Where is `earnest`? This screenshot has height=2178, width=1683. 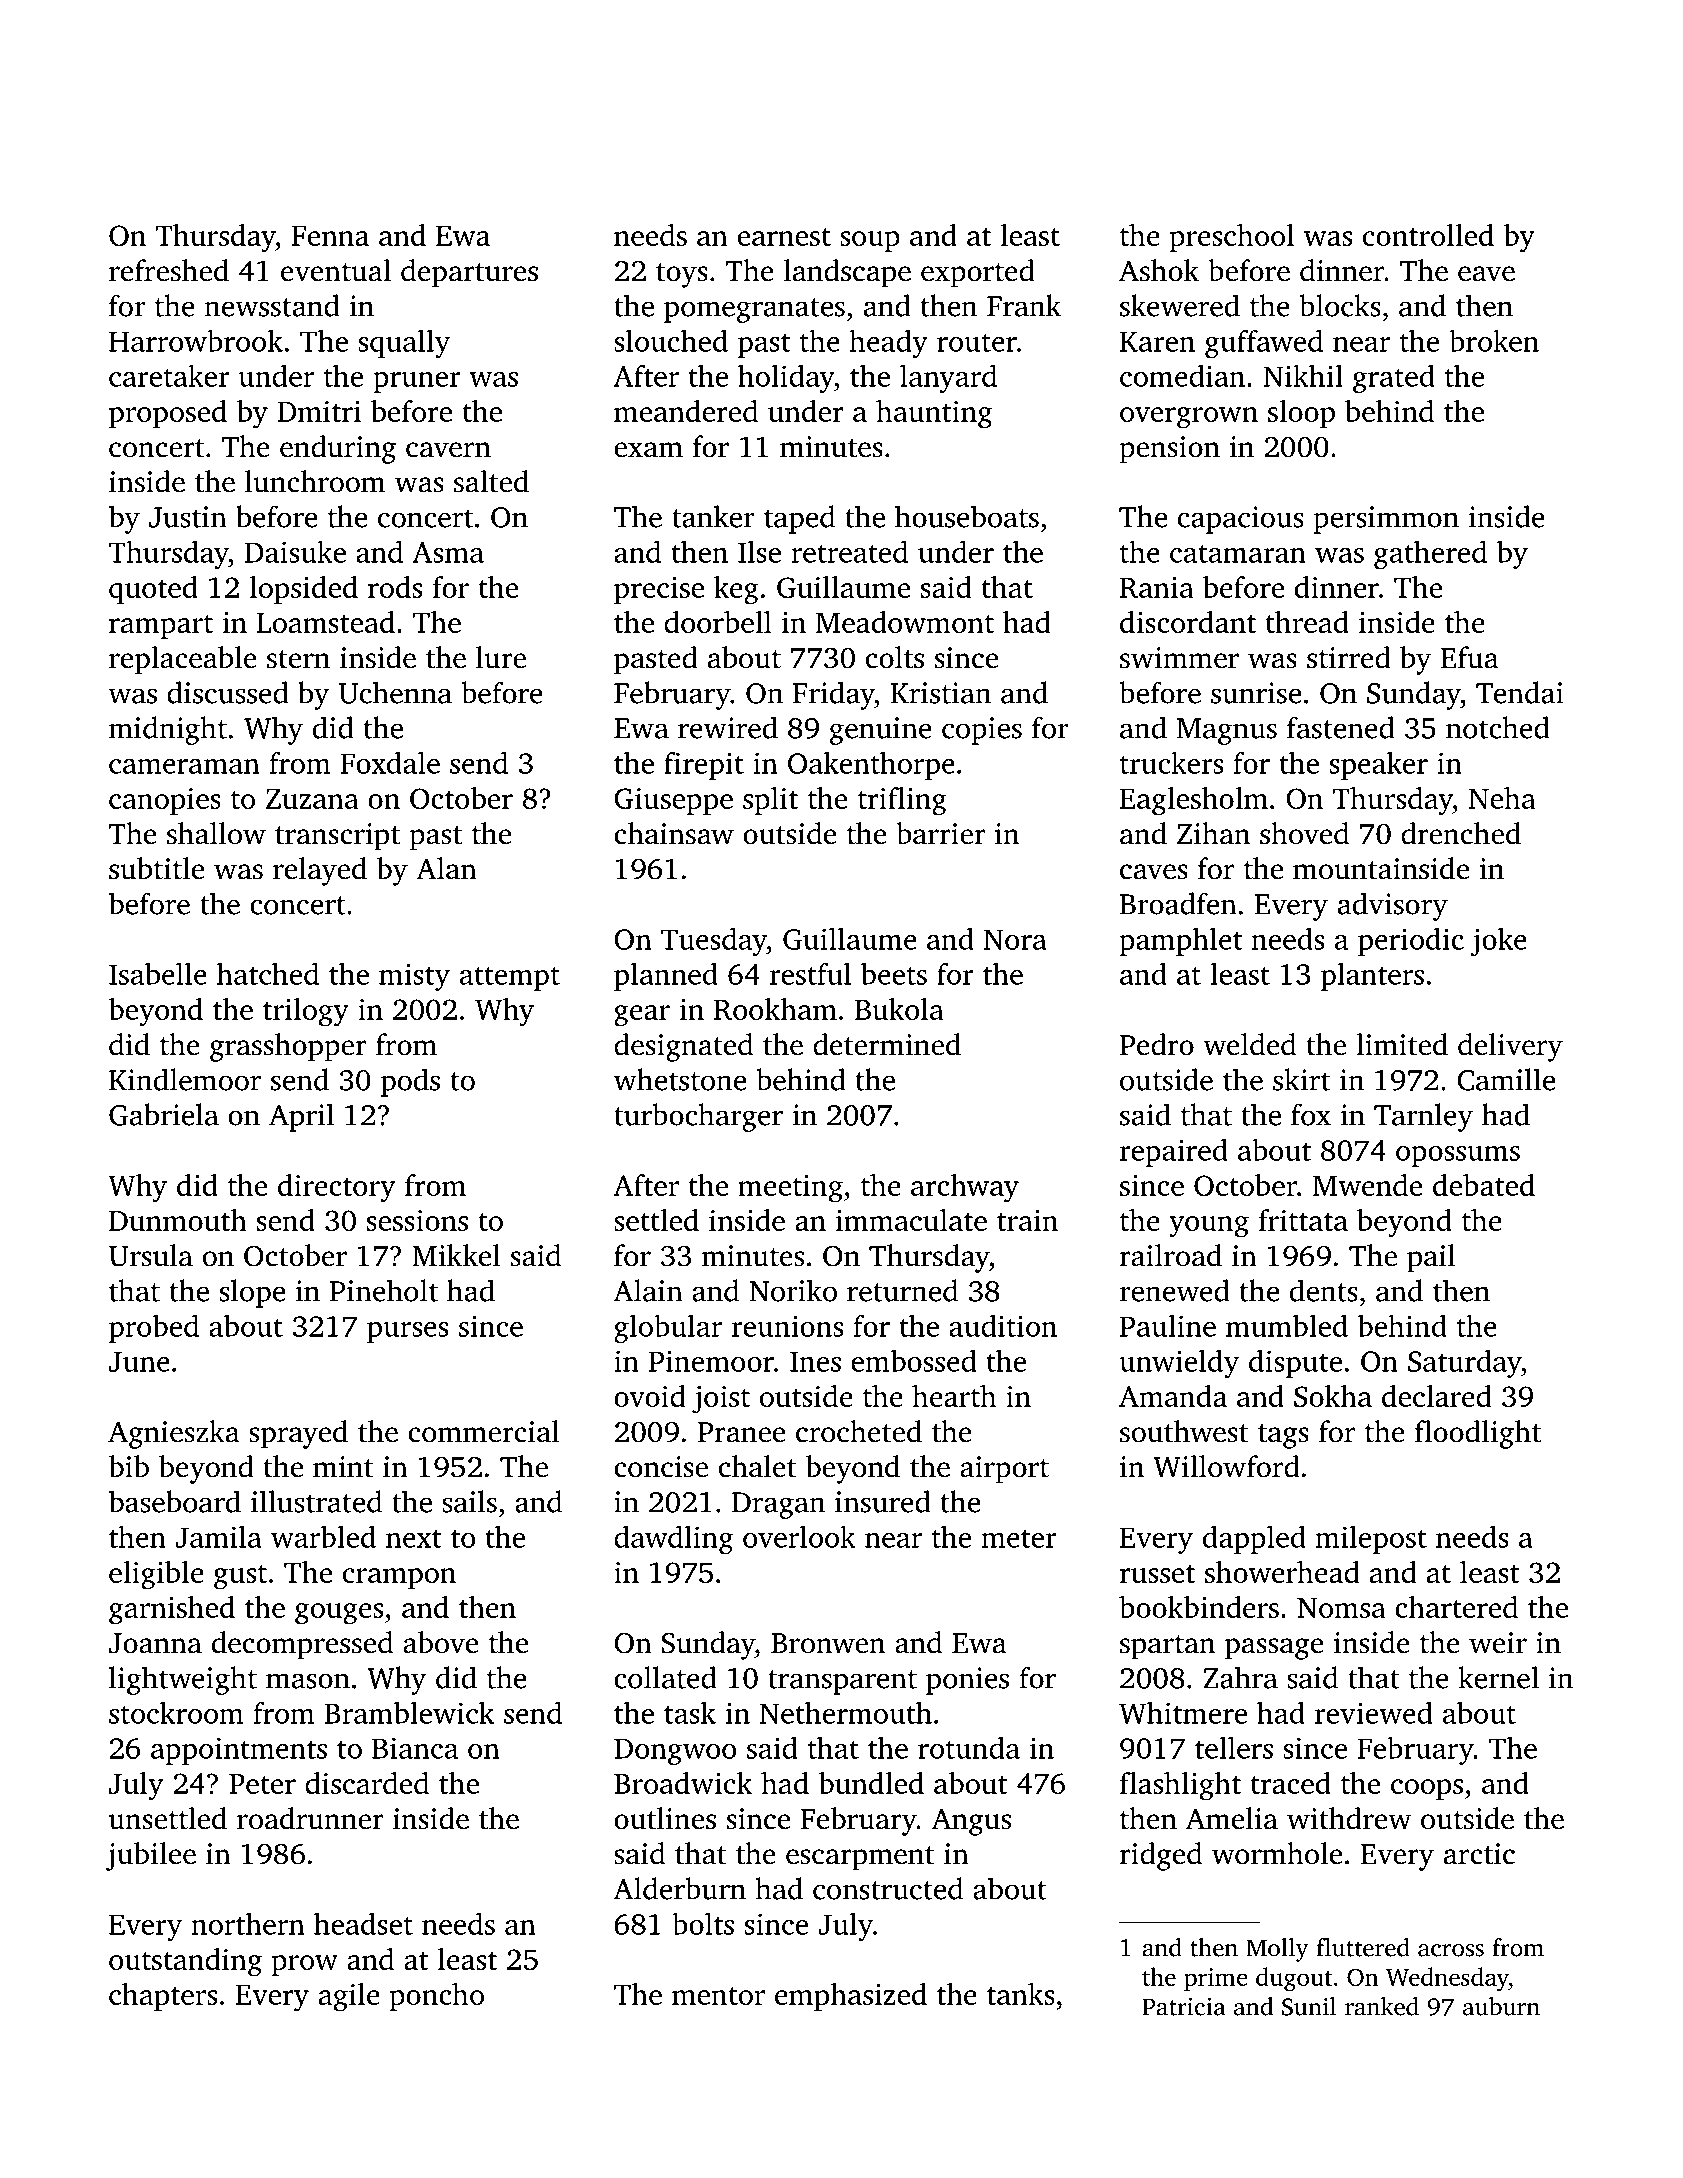 earnest is located at coordinates (784, 237).
